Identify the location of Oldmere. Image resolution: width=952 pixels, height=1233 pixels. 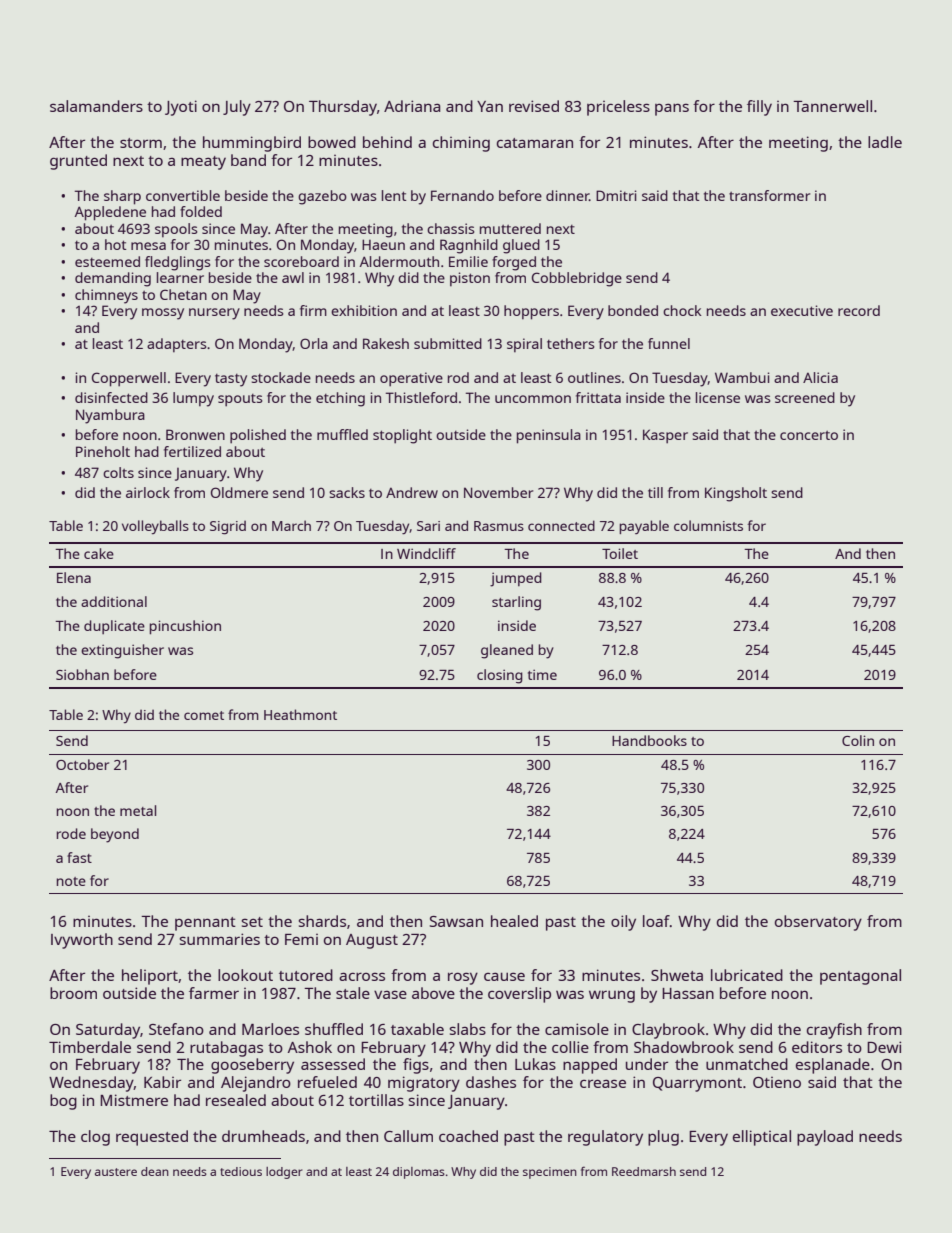
(239, 492).
